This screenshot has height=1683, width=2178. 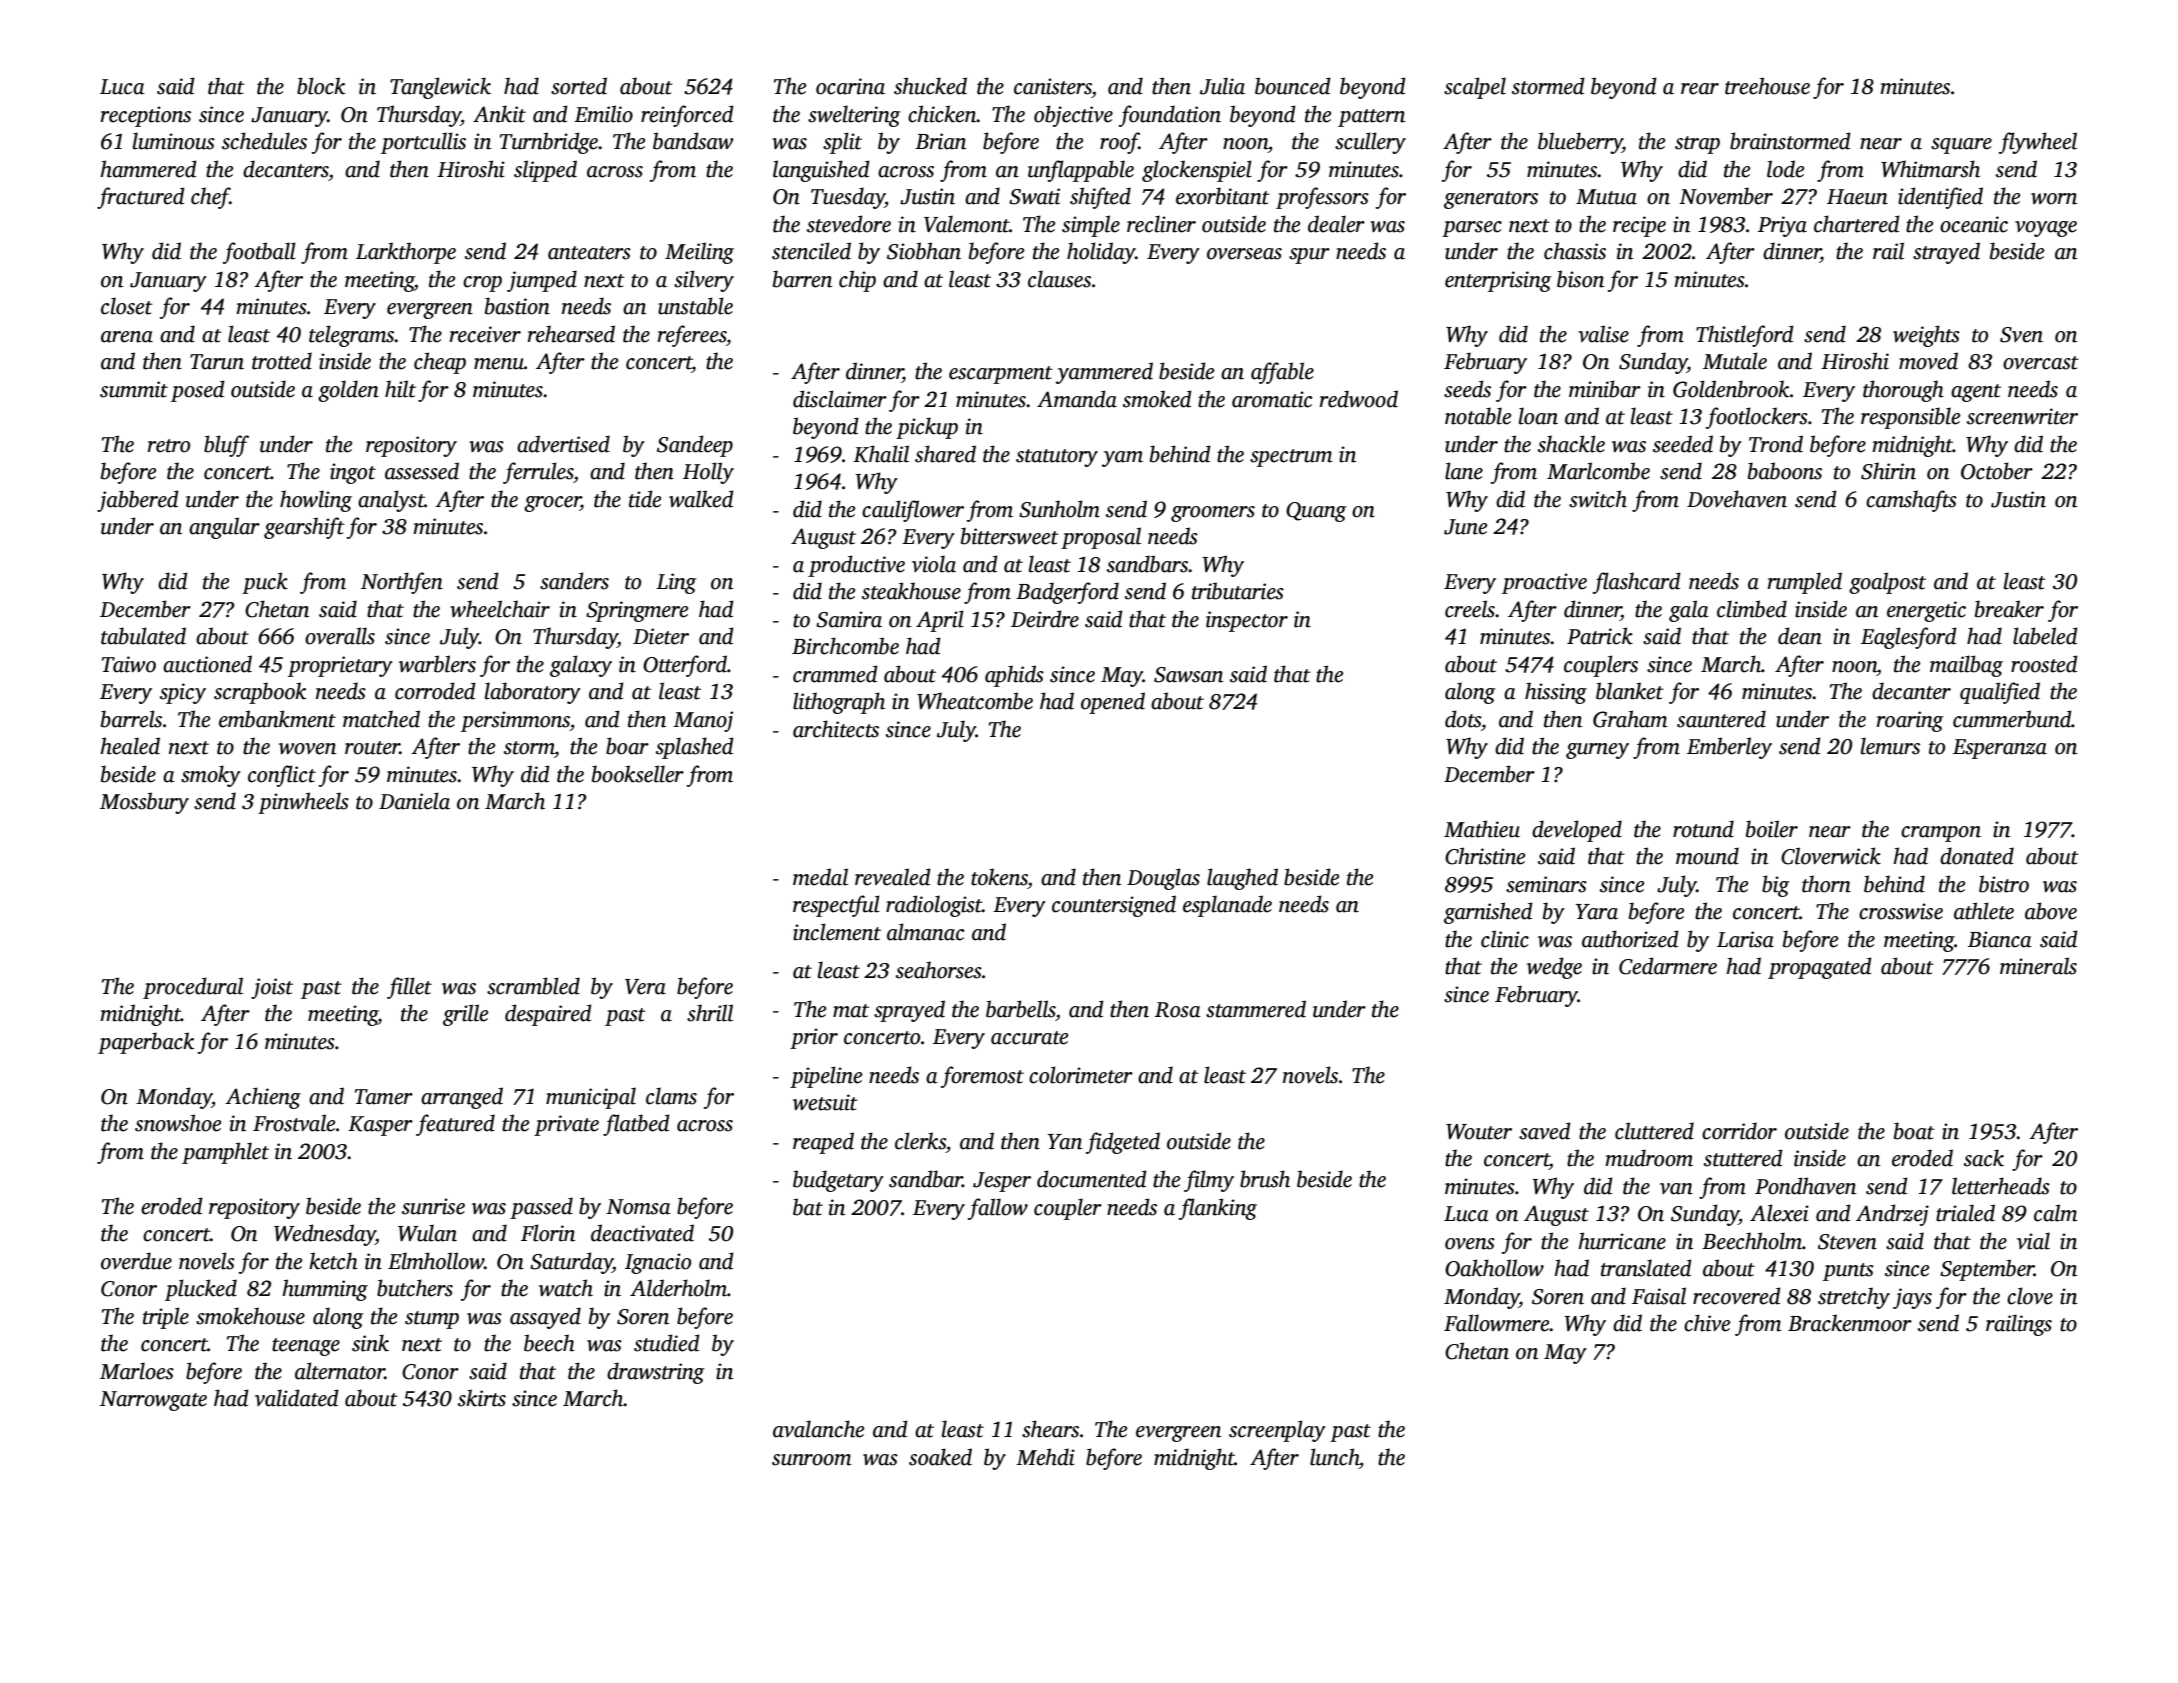 What do you see at coordinates (325, 1235) in the screenshot?
I see `Wednesday` at bounding box center [325, 1235].
